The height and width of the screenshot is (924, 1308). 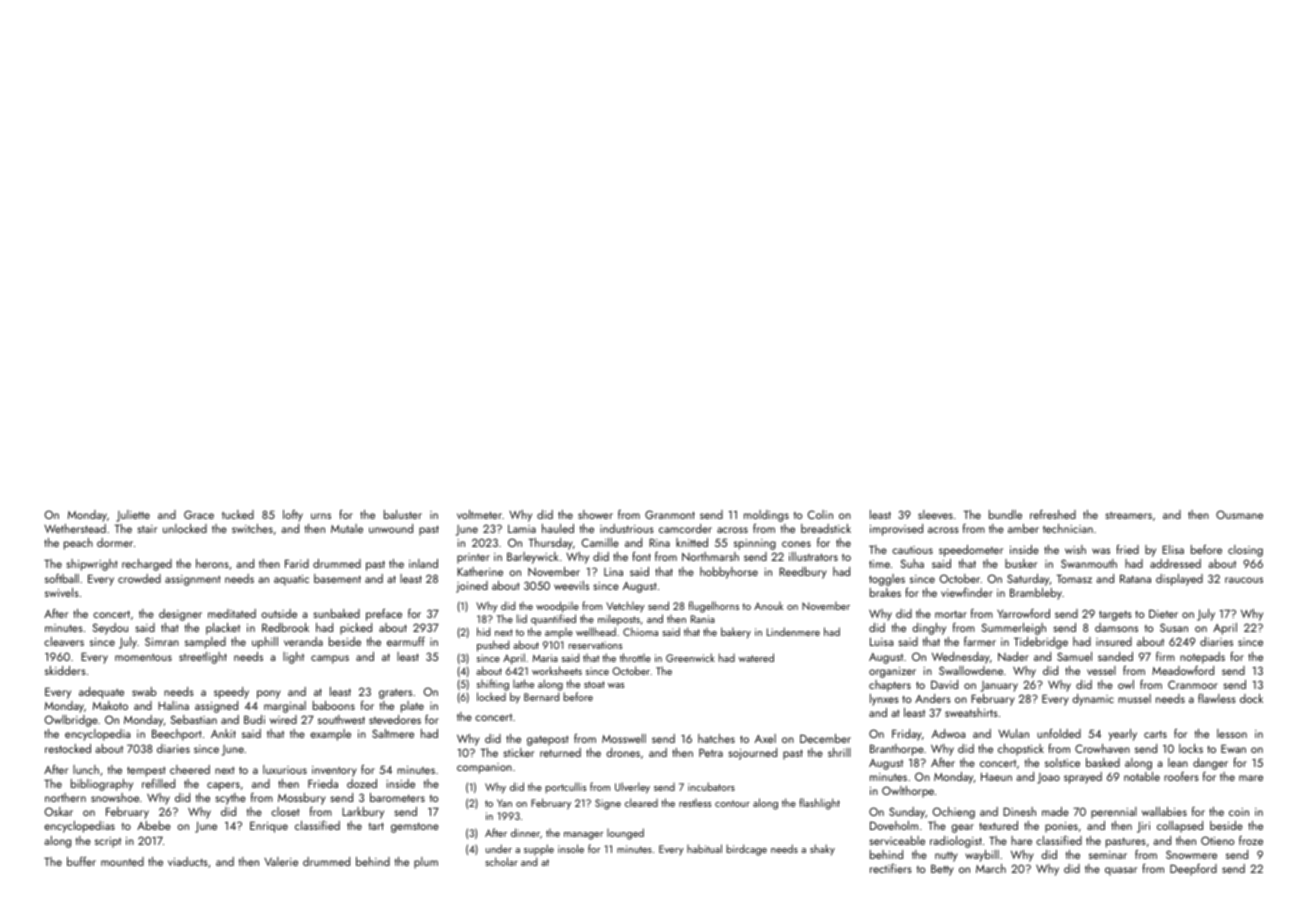 What do you see at coordinates (176, 735) in the screenshot?
I see `Beechport` at bounding box center [176, 735].
